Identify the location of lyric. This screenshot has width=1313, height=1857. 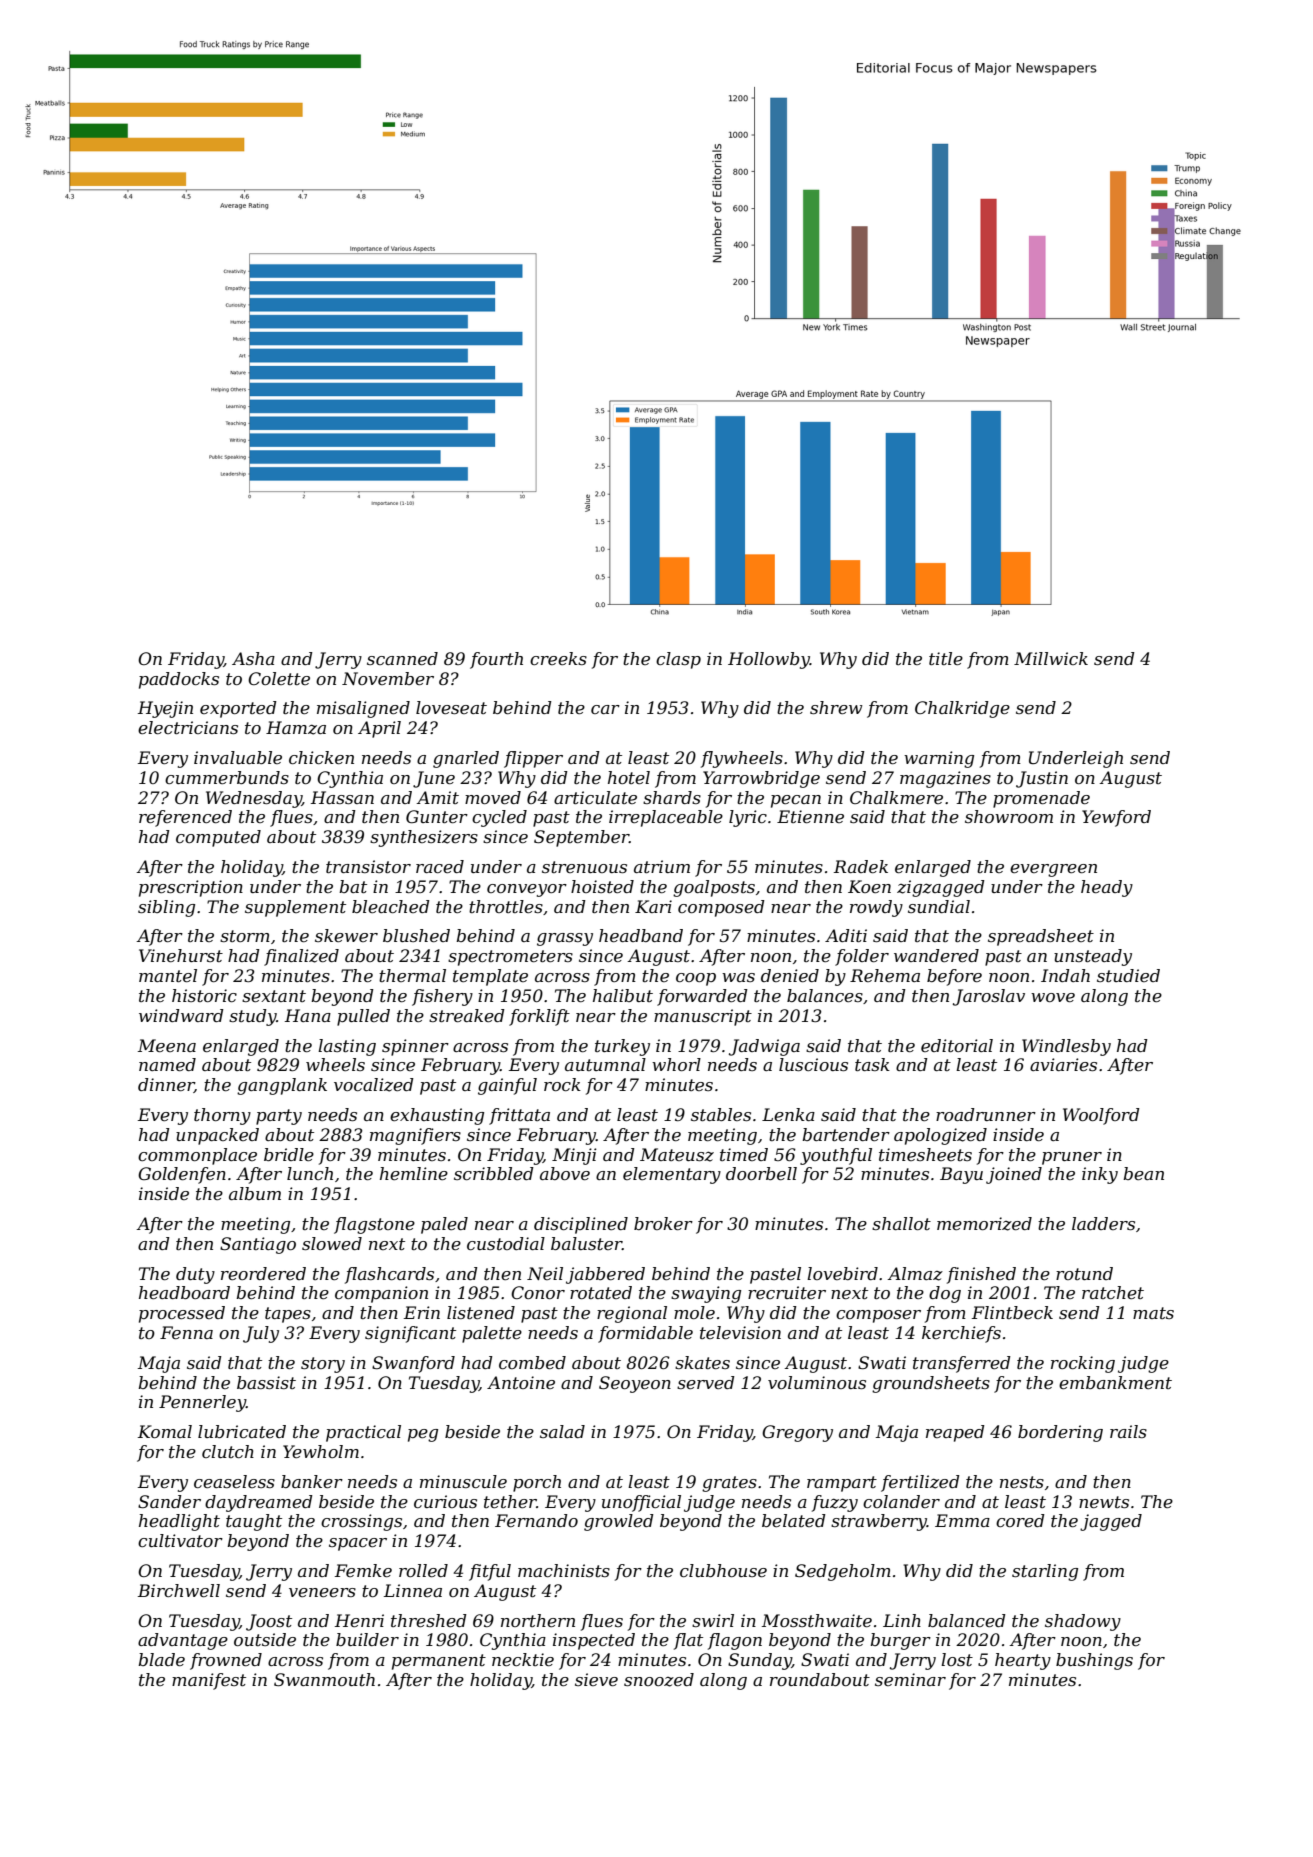
(748, 818).
